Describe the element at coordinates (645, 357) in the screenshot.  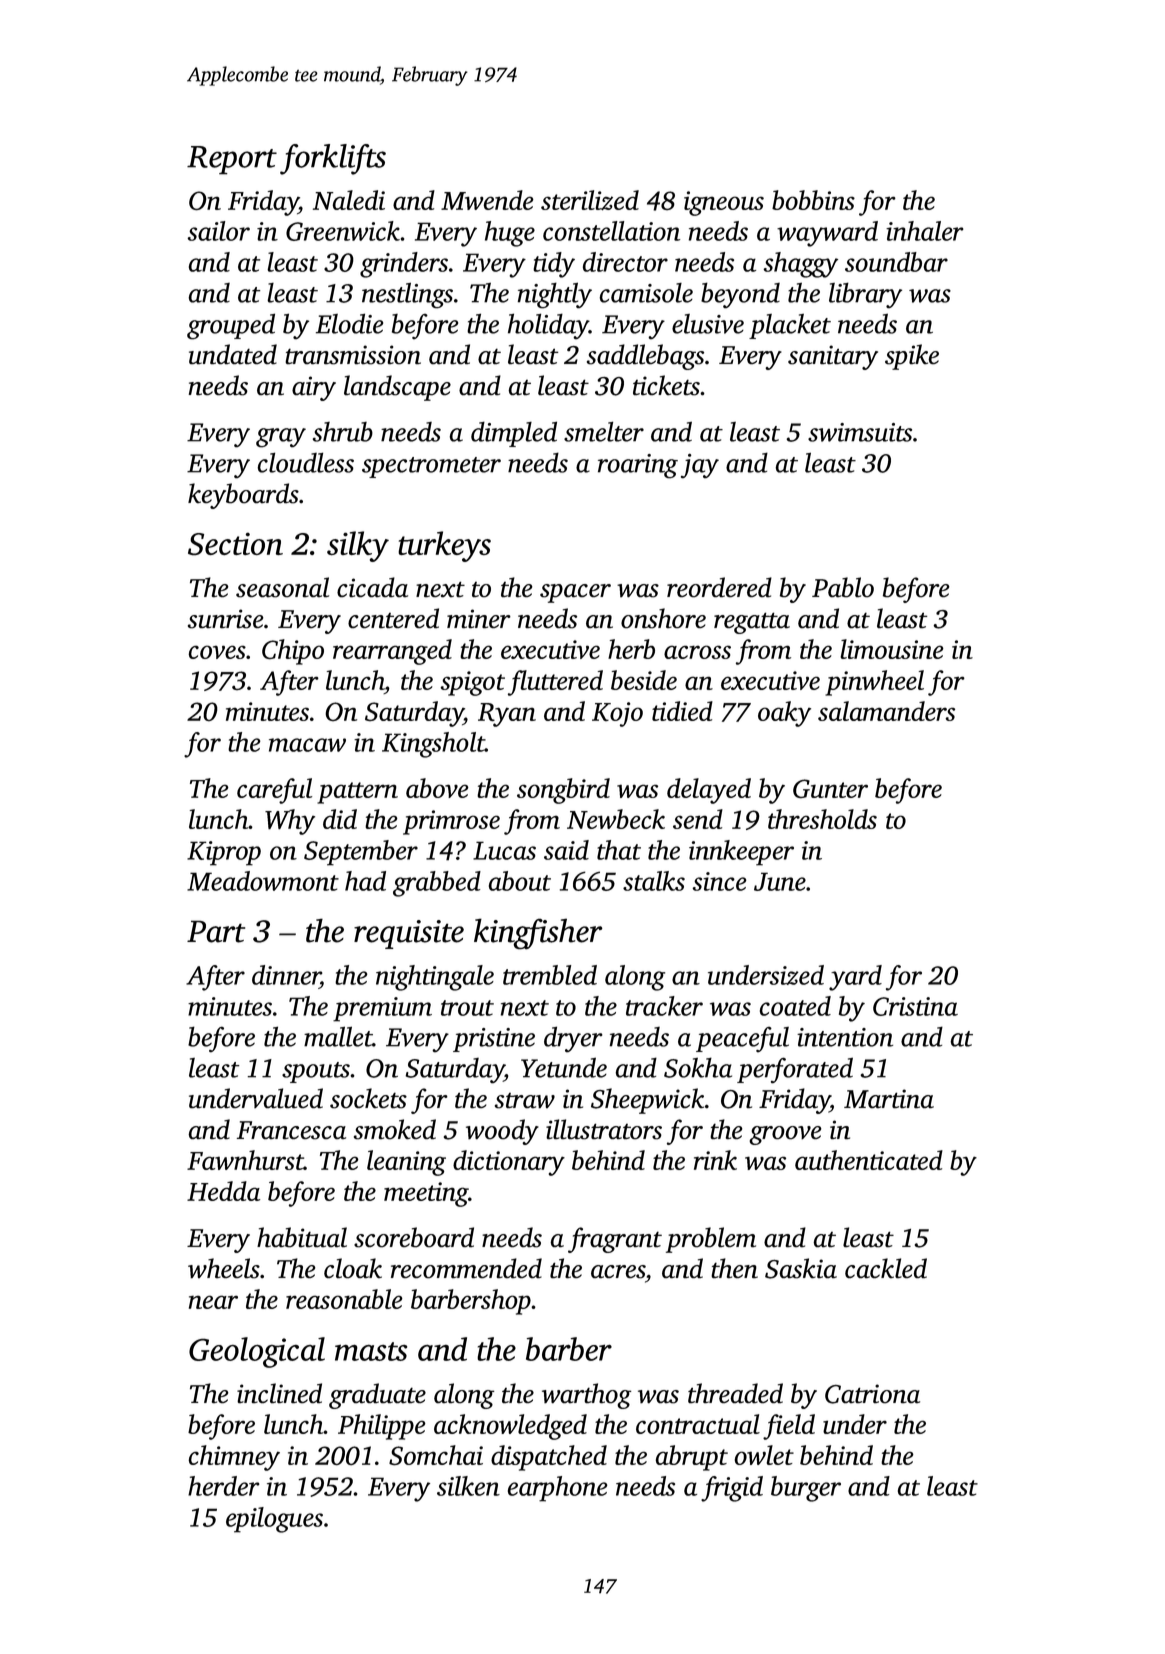
I see `saddlebags` at that location.
